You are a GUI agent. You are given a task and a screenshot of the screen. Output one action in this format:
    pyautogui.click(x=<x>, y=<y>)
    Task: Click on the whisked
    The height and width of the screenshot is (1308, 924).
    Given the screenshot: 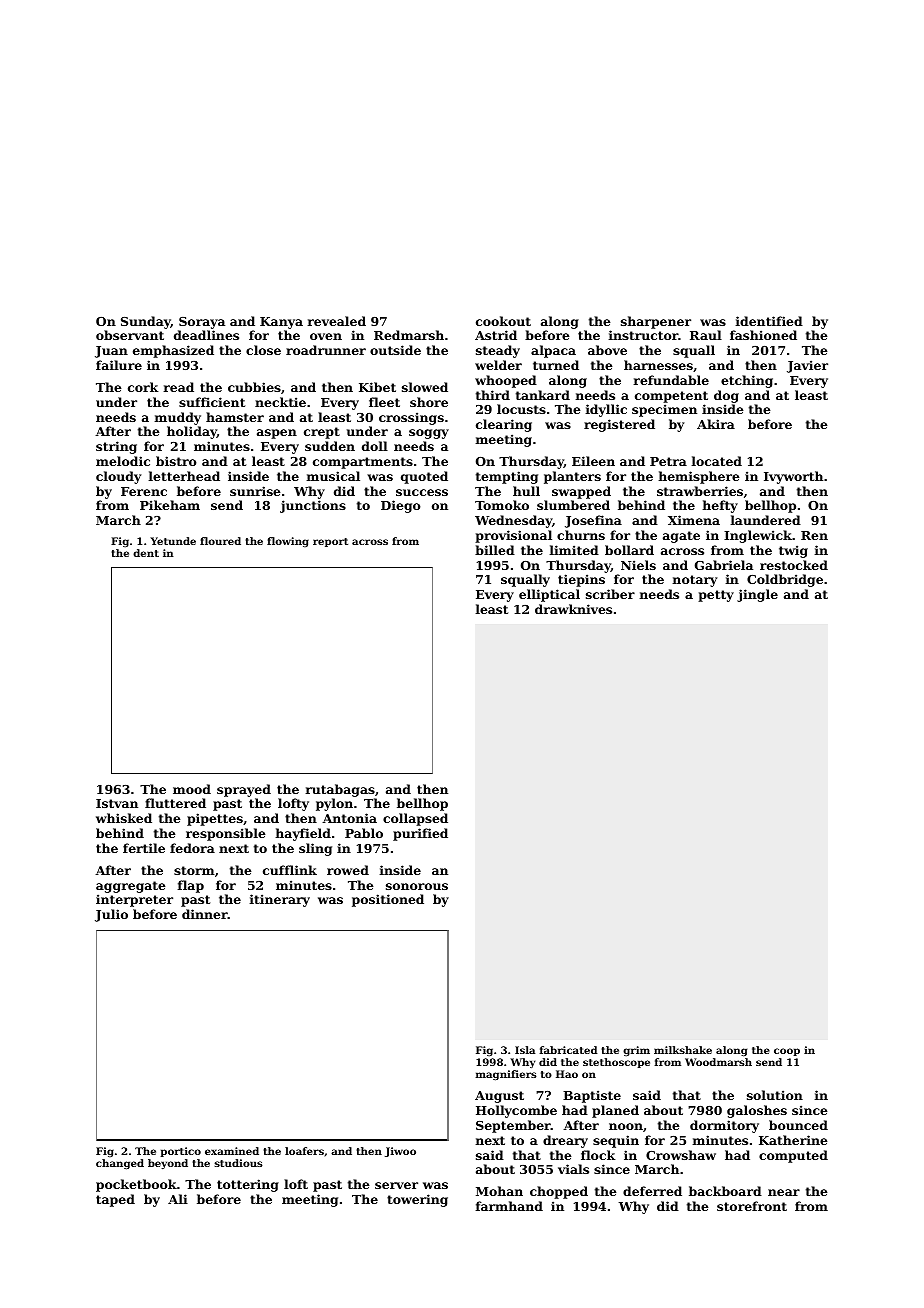 What is the action you would take?
    pyautogui.click(x=124, y=818)
